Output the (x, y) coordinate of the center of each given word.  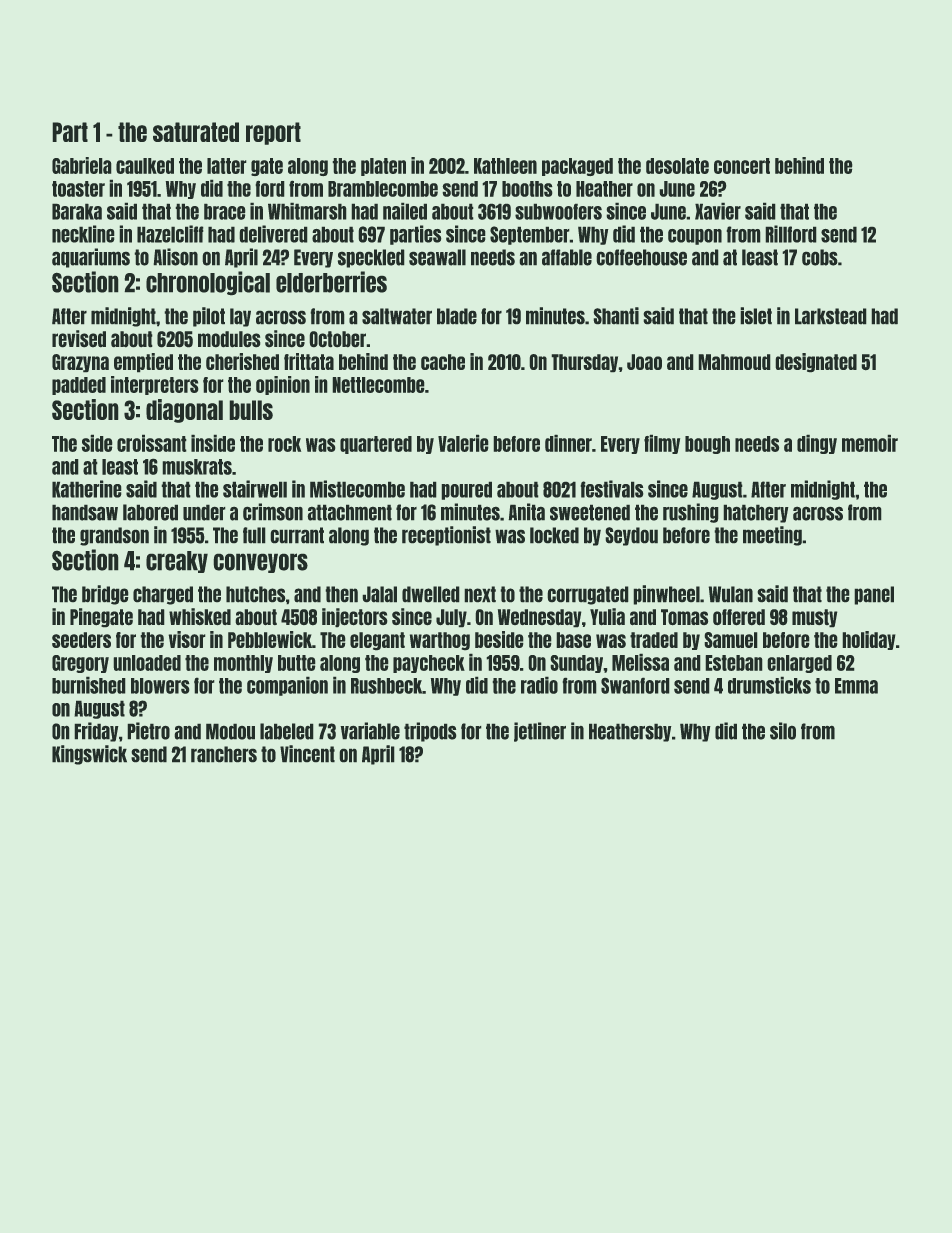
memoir (870, 443)
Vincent (307, 753)
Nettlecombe (378, 385)
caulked (145, 166)
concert (742, 166)
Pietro (149, 731)
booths (527, 189)
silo (783, 731)
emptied (143, 362)
